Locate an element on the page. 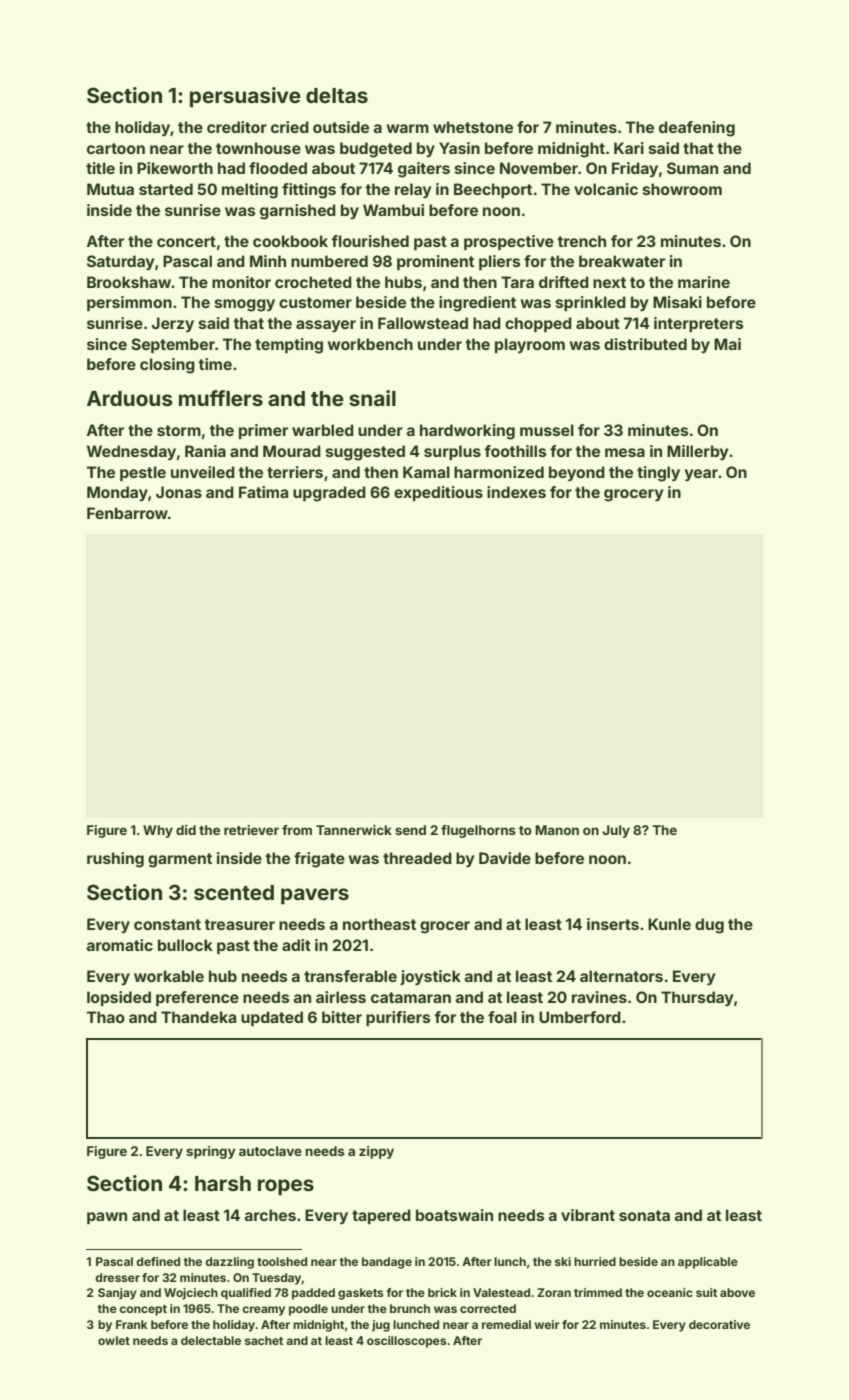 This page has width=849, height=1400. sonata is located at coordinates (644, 1215).
